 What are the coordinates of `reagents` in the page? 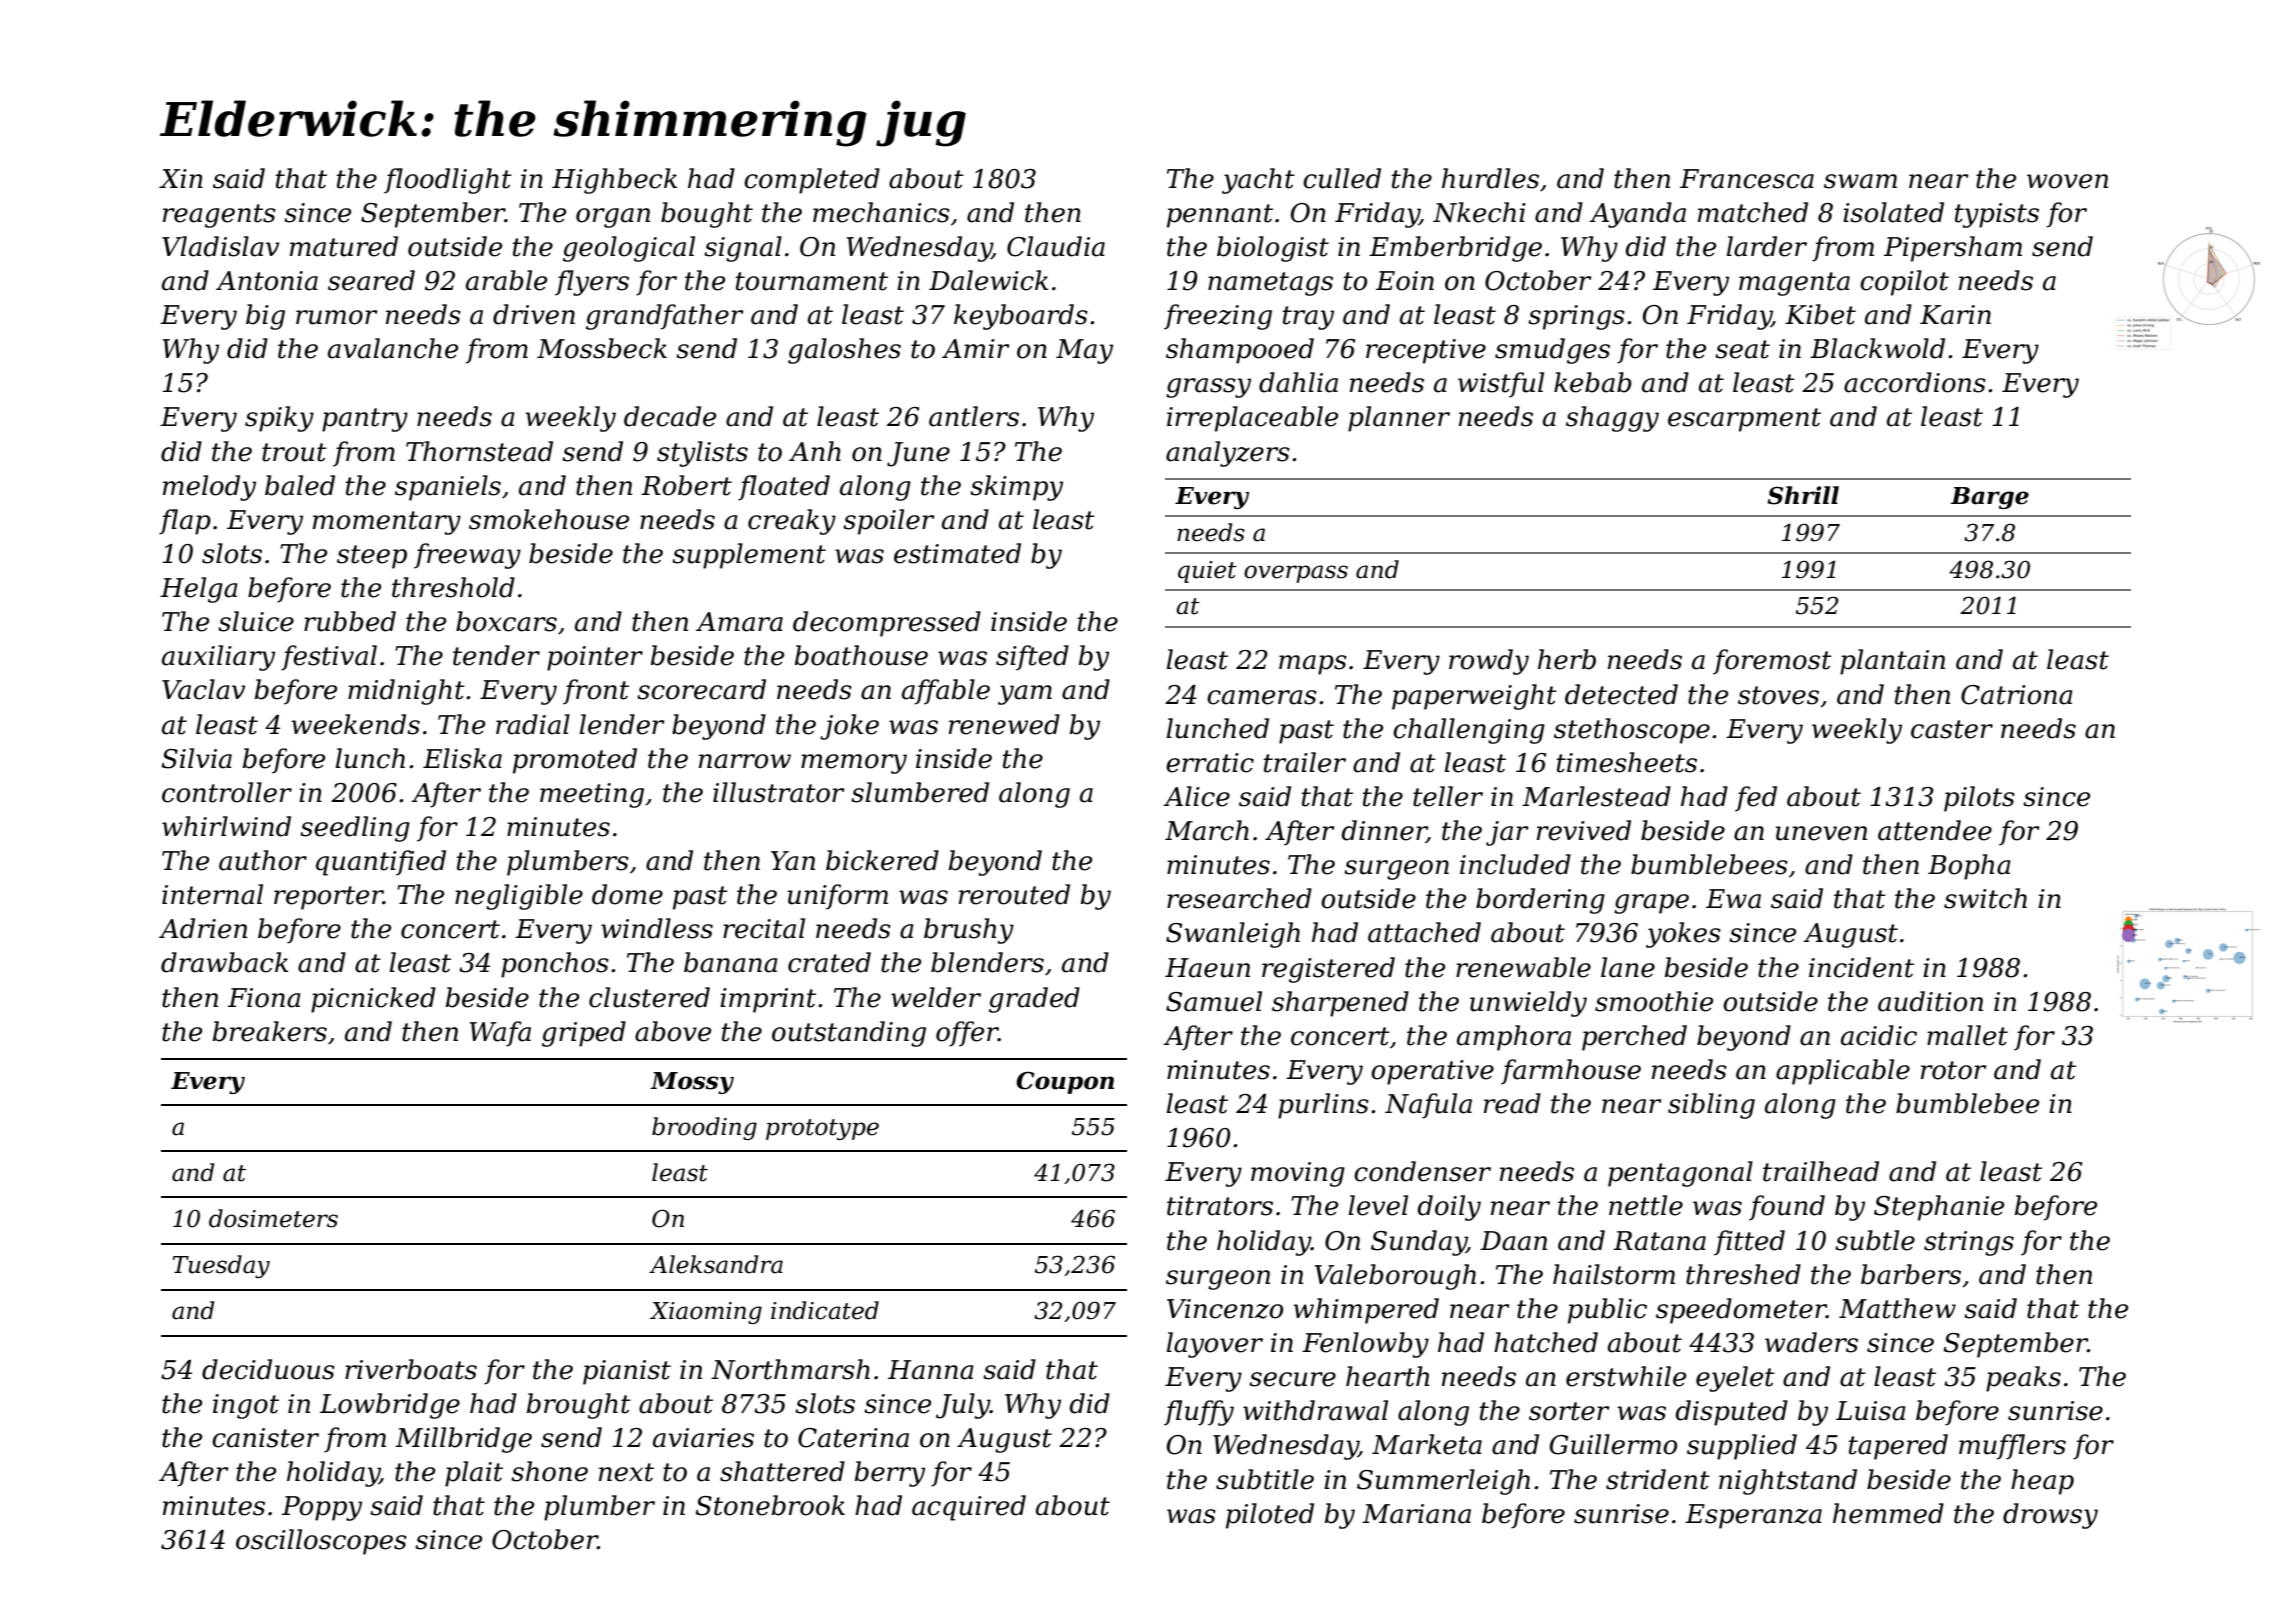 It's located at (219, 216).
